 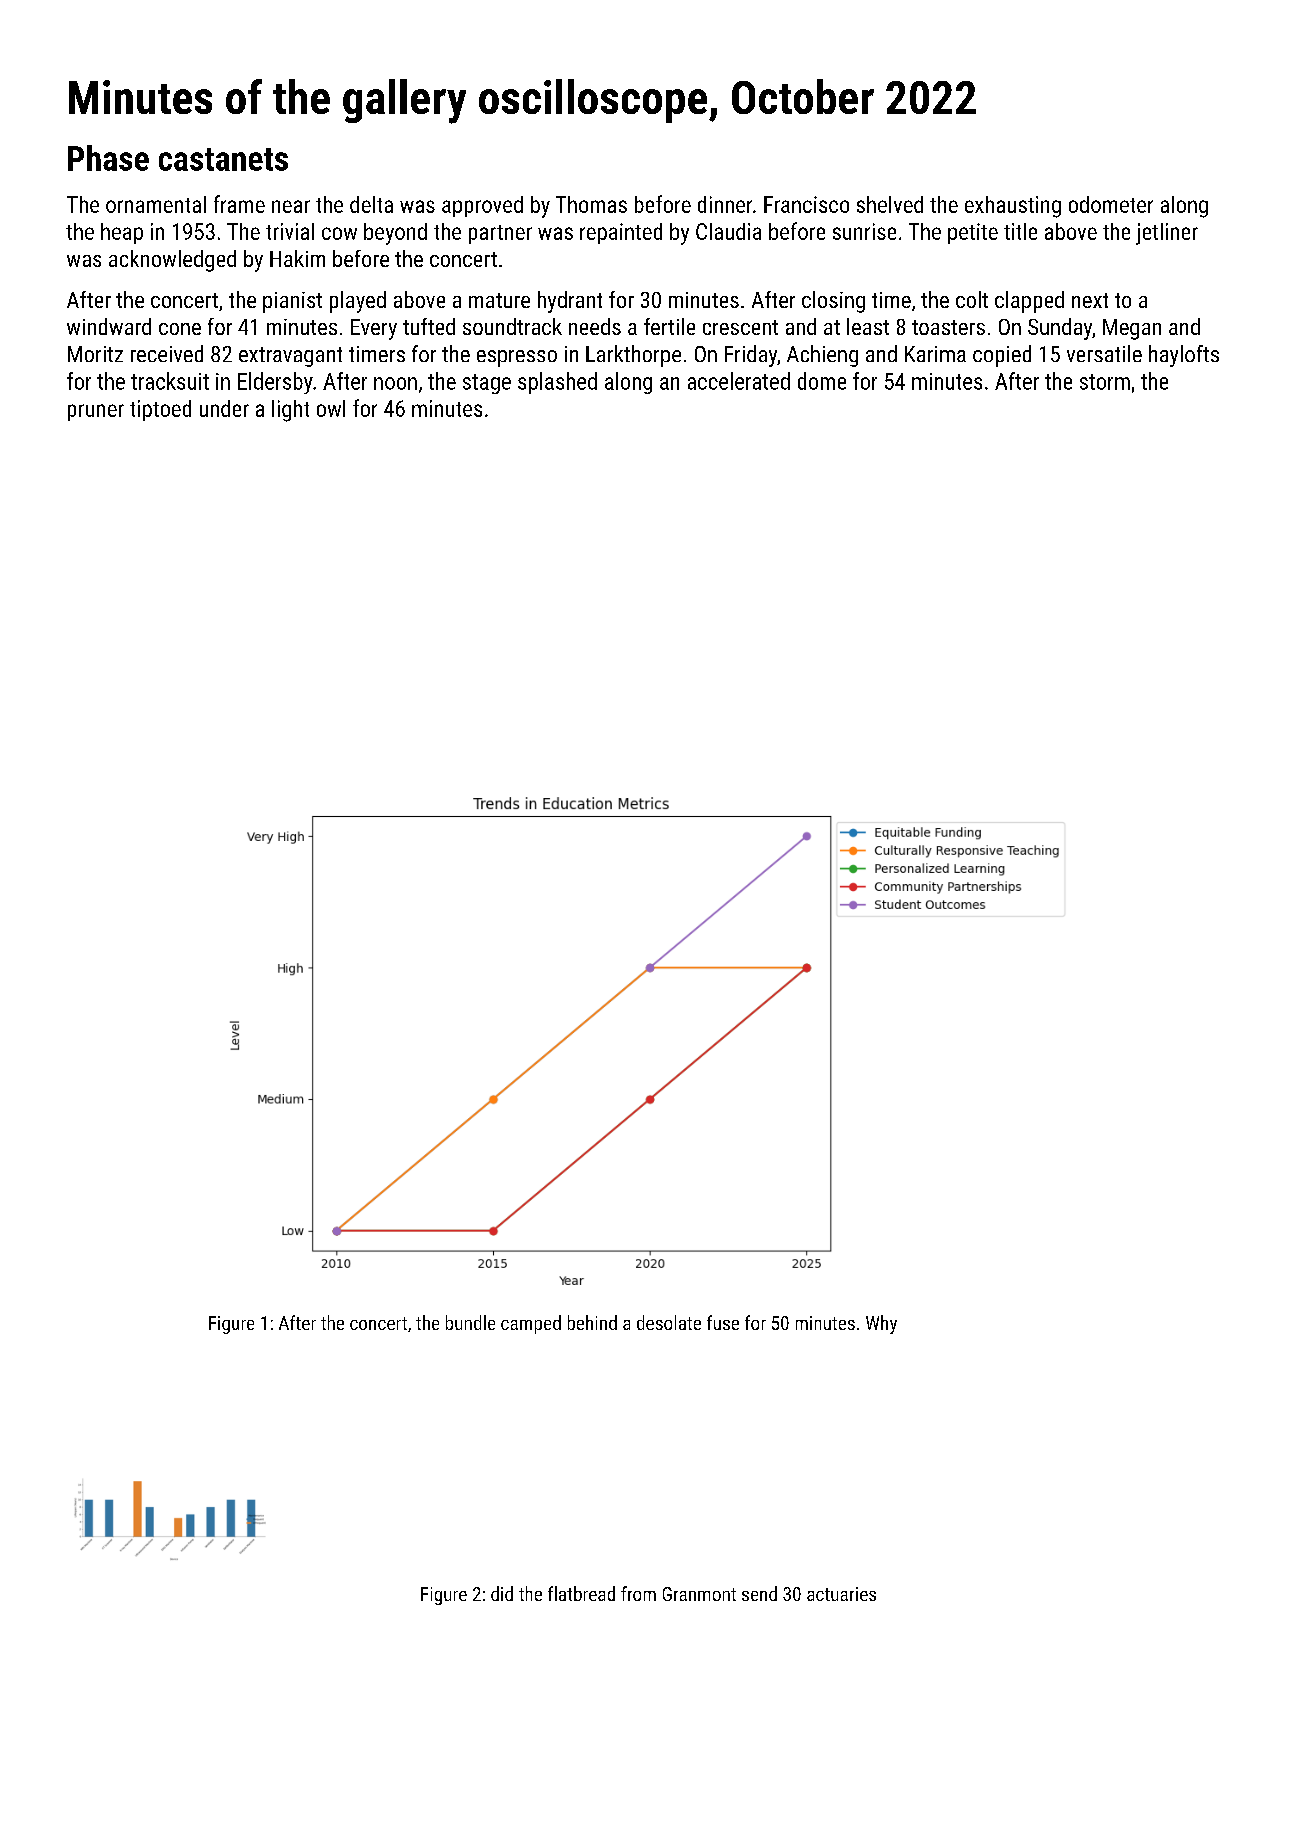 I want to click on exhausting, so click(x=1013, y=207).
